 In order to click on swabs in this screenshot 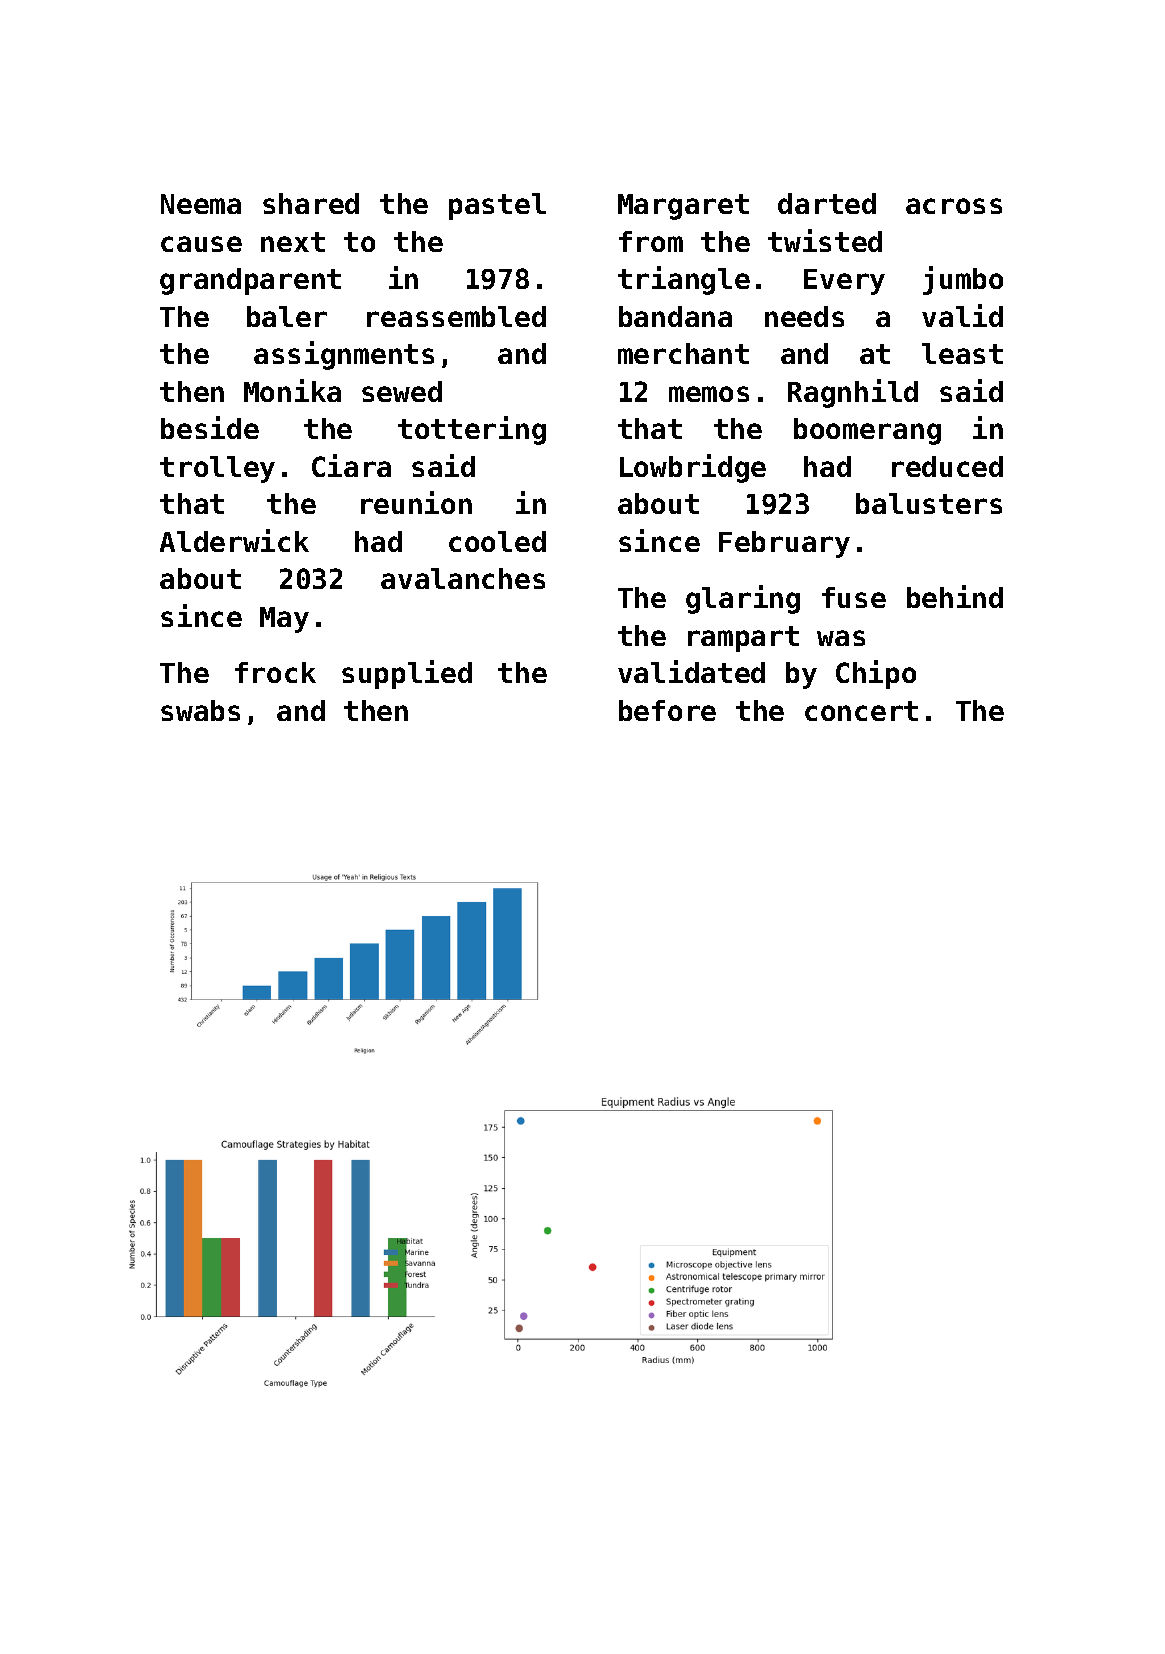, I will do `click(200, 710)`.
